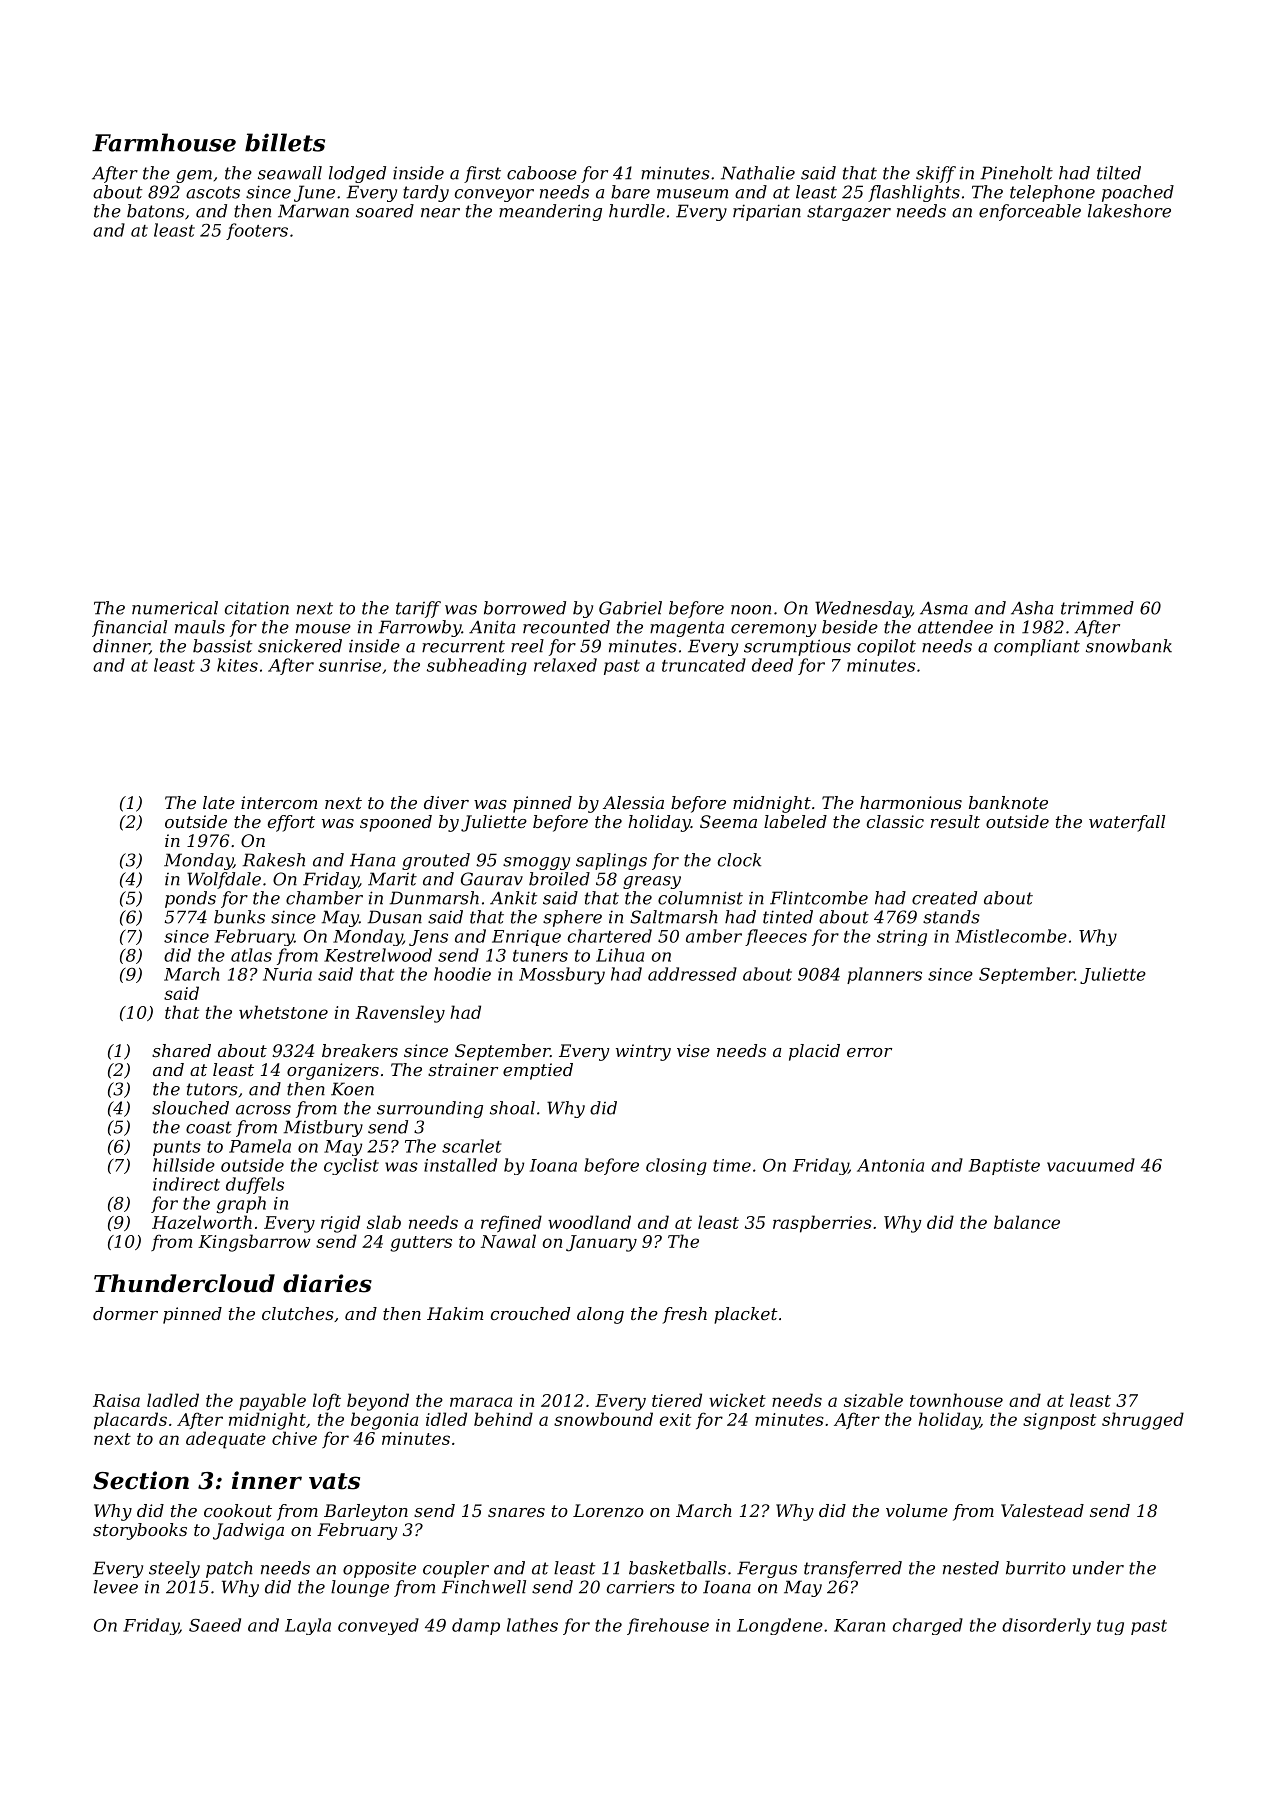 Image resolution: width=1278 pixels, height=1808 pixels. Describe the element at coordinates (1011, 936) in the screenshot. I see `Mistlecombe` at that location.
